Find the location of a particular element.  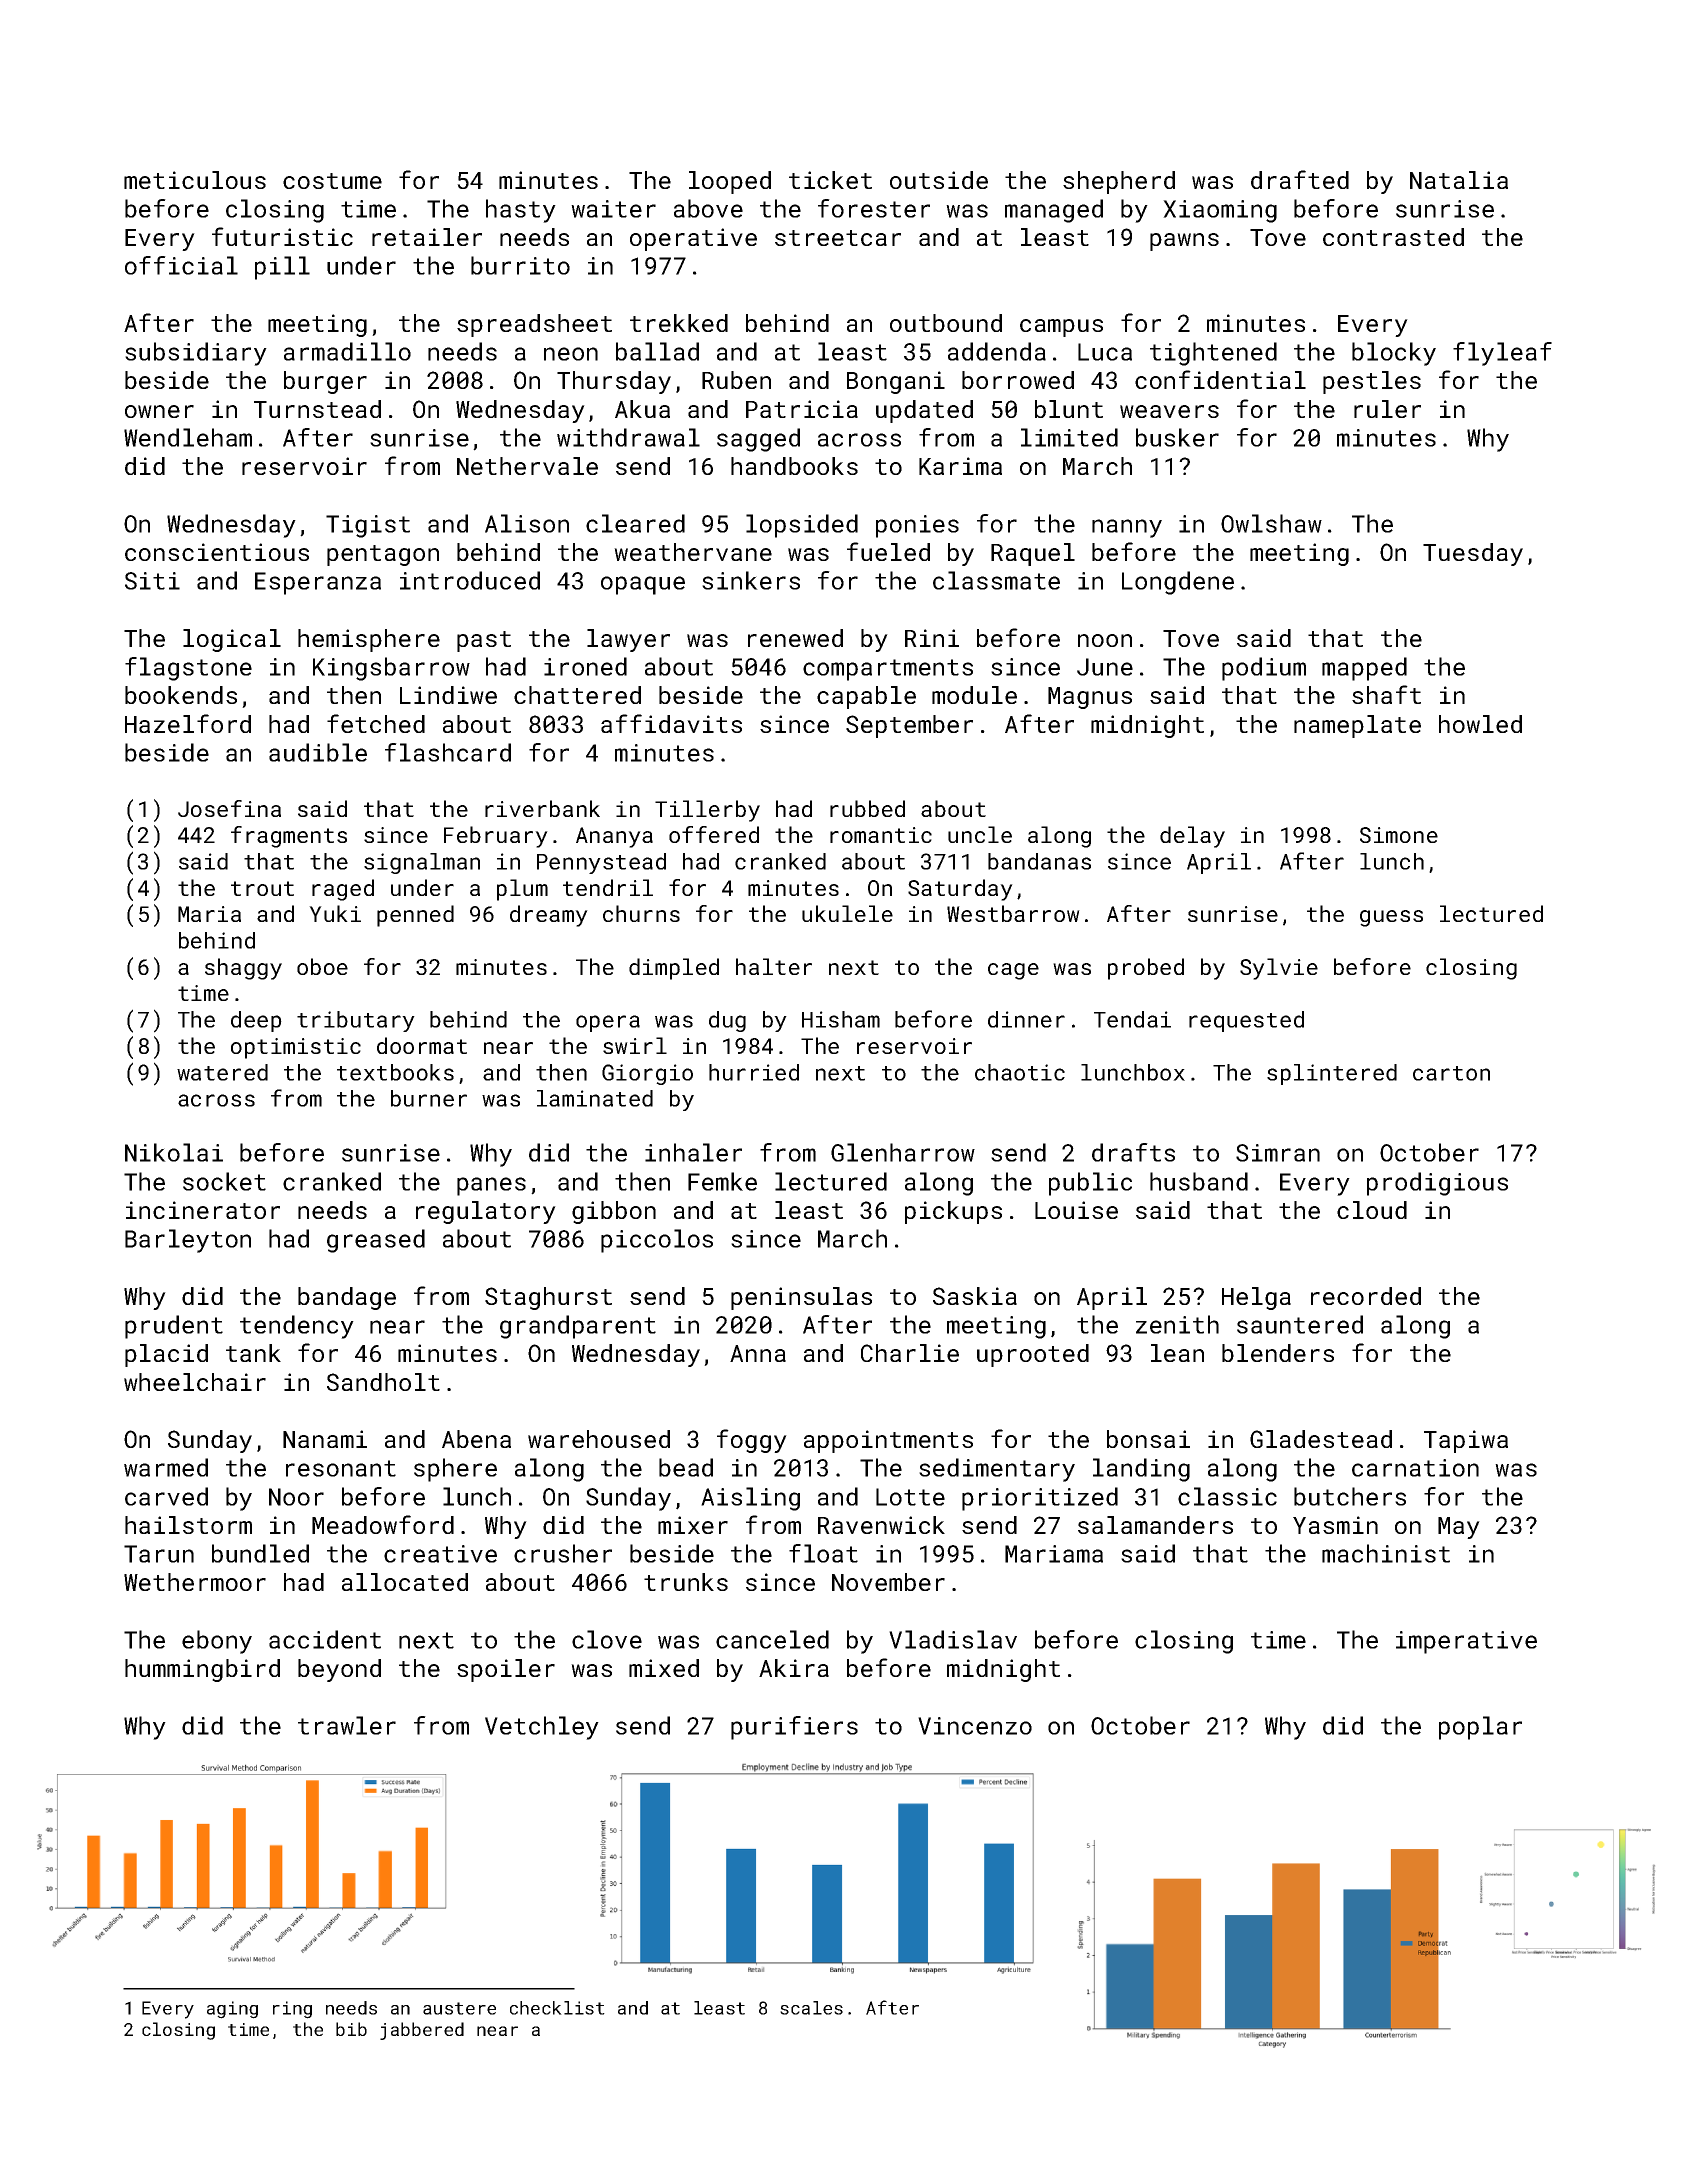

outside is located at coordinates (939, 180).
